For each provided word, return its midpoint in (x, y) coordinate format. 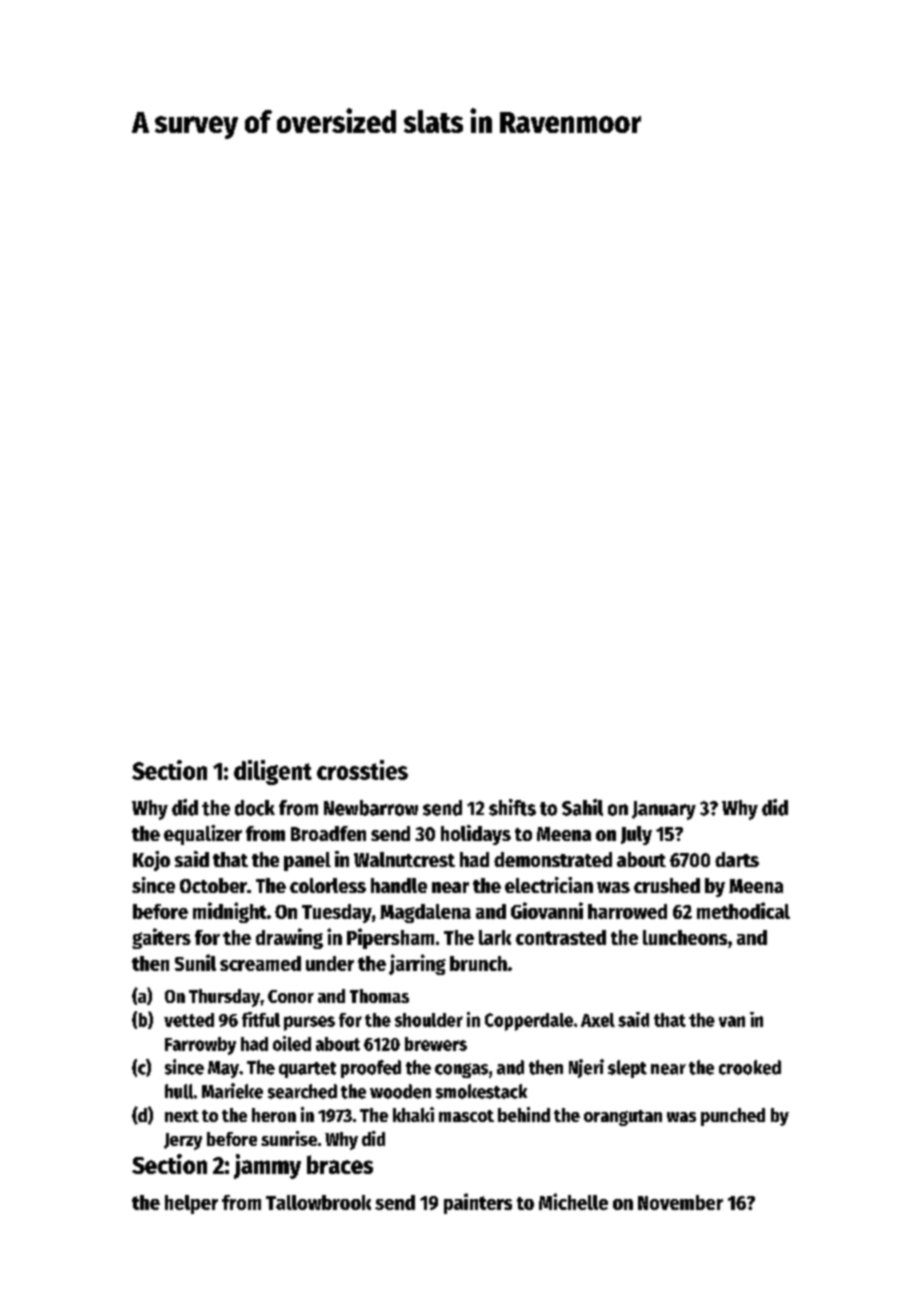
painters (478, 1203)
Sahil (582, 807)
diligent (273, 772)
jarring (417, 964)
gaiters (161, 938)
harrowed (627, 911)
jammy (267, 1166)
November (680, 1202)
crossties (362, 770)
